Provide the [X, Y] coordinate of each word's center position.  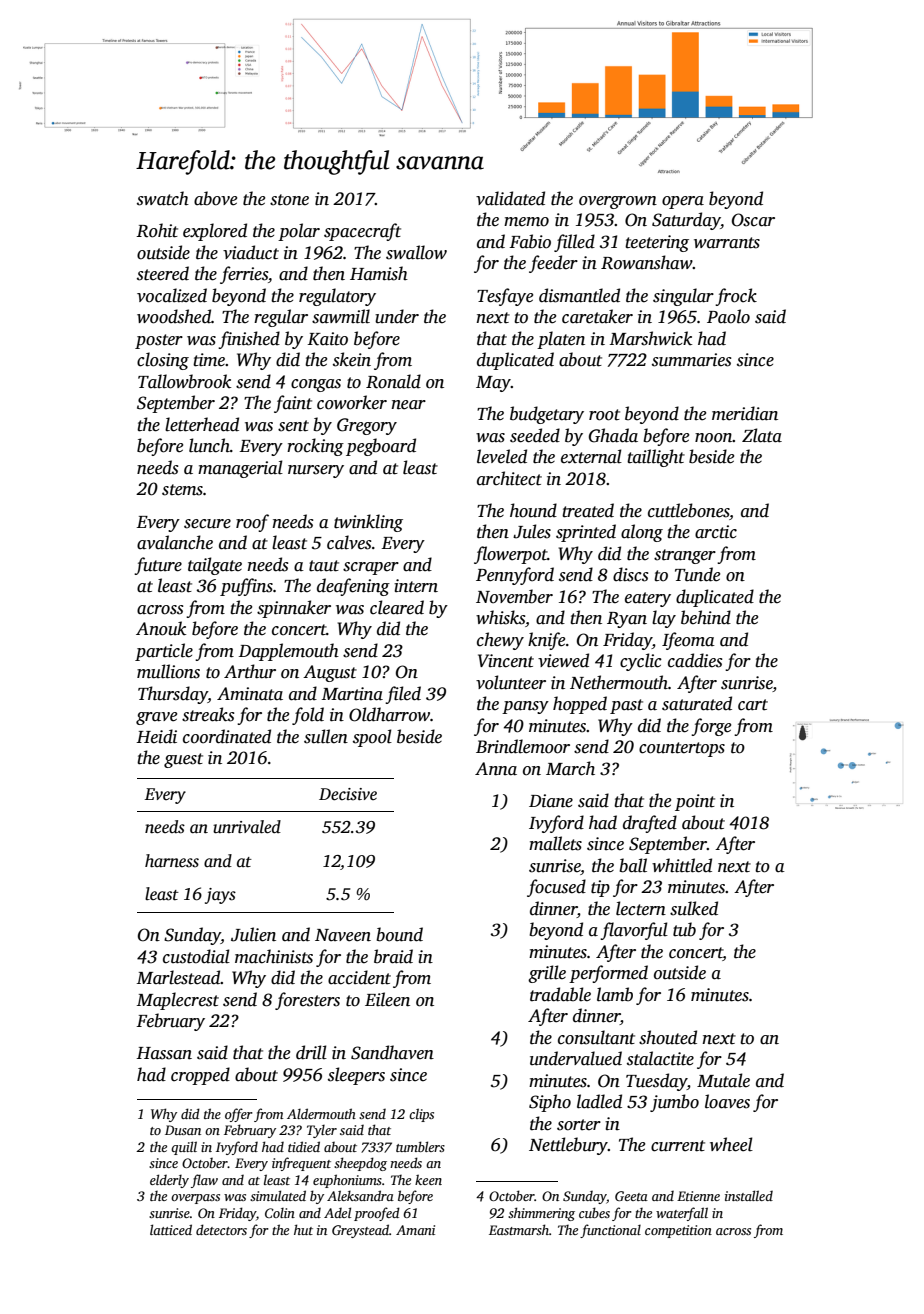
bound [399, 934]
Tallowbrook [184, 381]
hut [303, 1229]
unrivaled [247, 827]
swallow [416, 252]
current [678, 1146]
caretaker [597, 316]
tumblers [420, 1146]
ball [633, 865]
